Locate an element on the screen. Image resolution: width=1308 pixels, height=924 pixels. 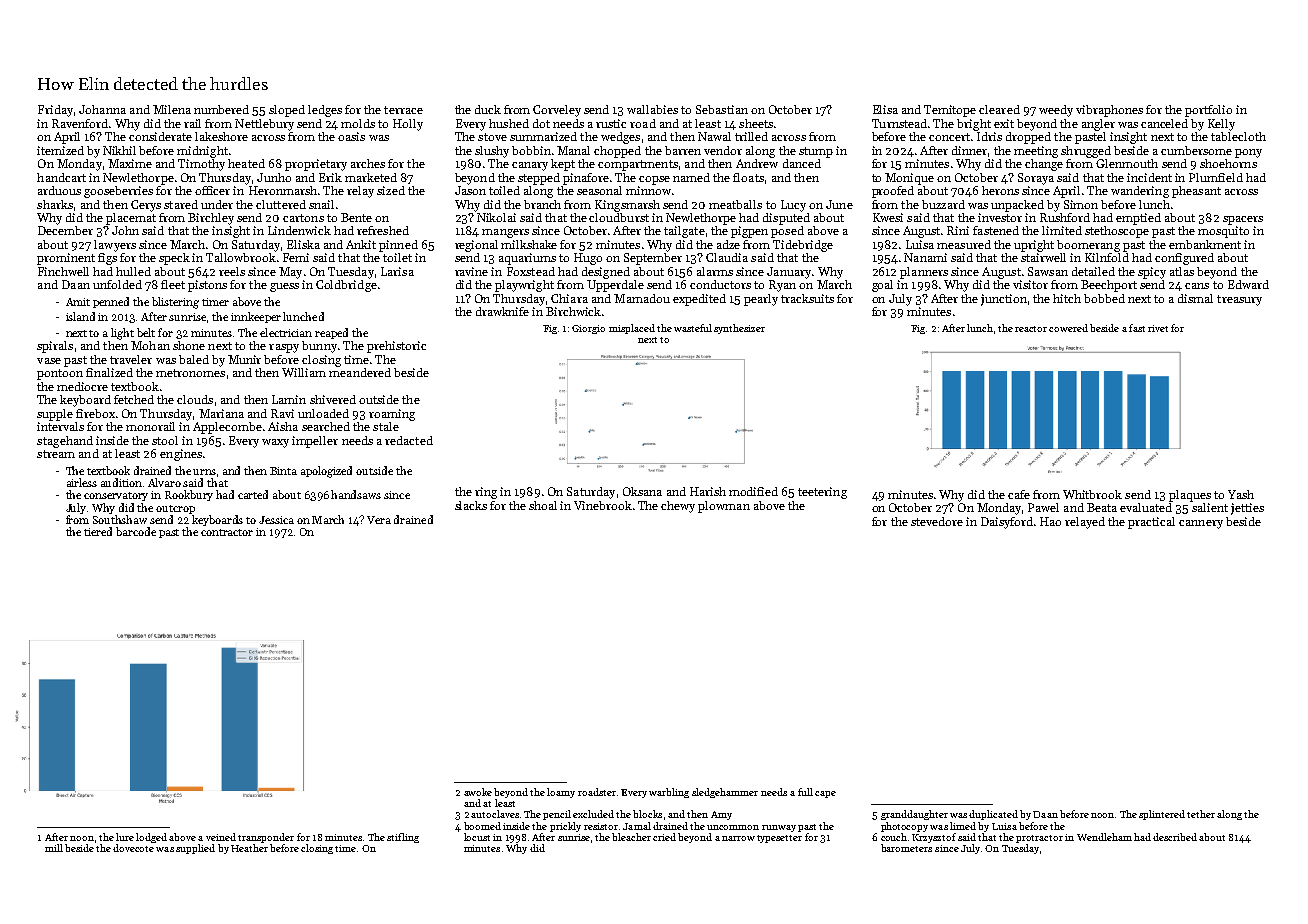
slacks is located at coordinates (471, 505).
